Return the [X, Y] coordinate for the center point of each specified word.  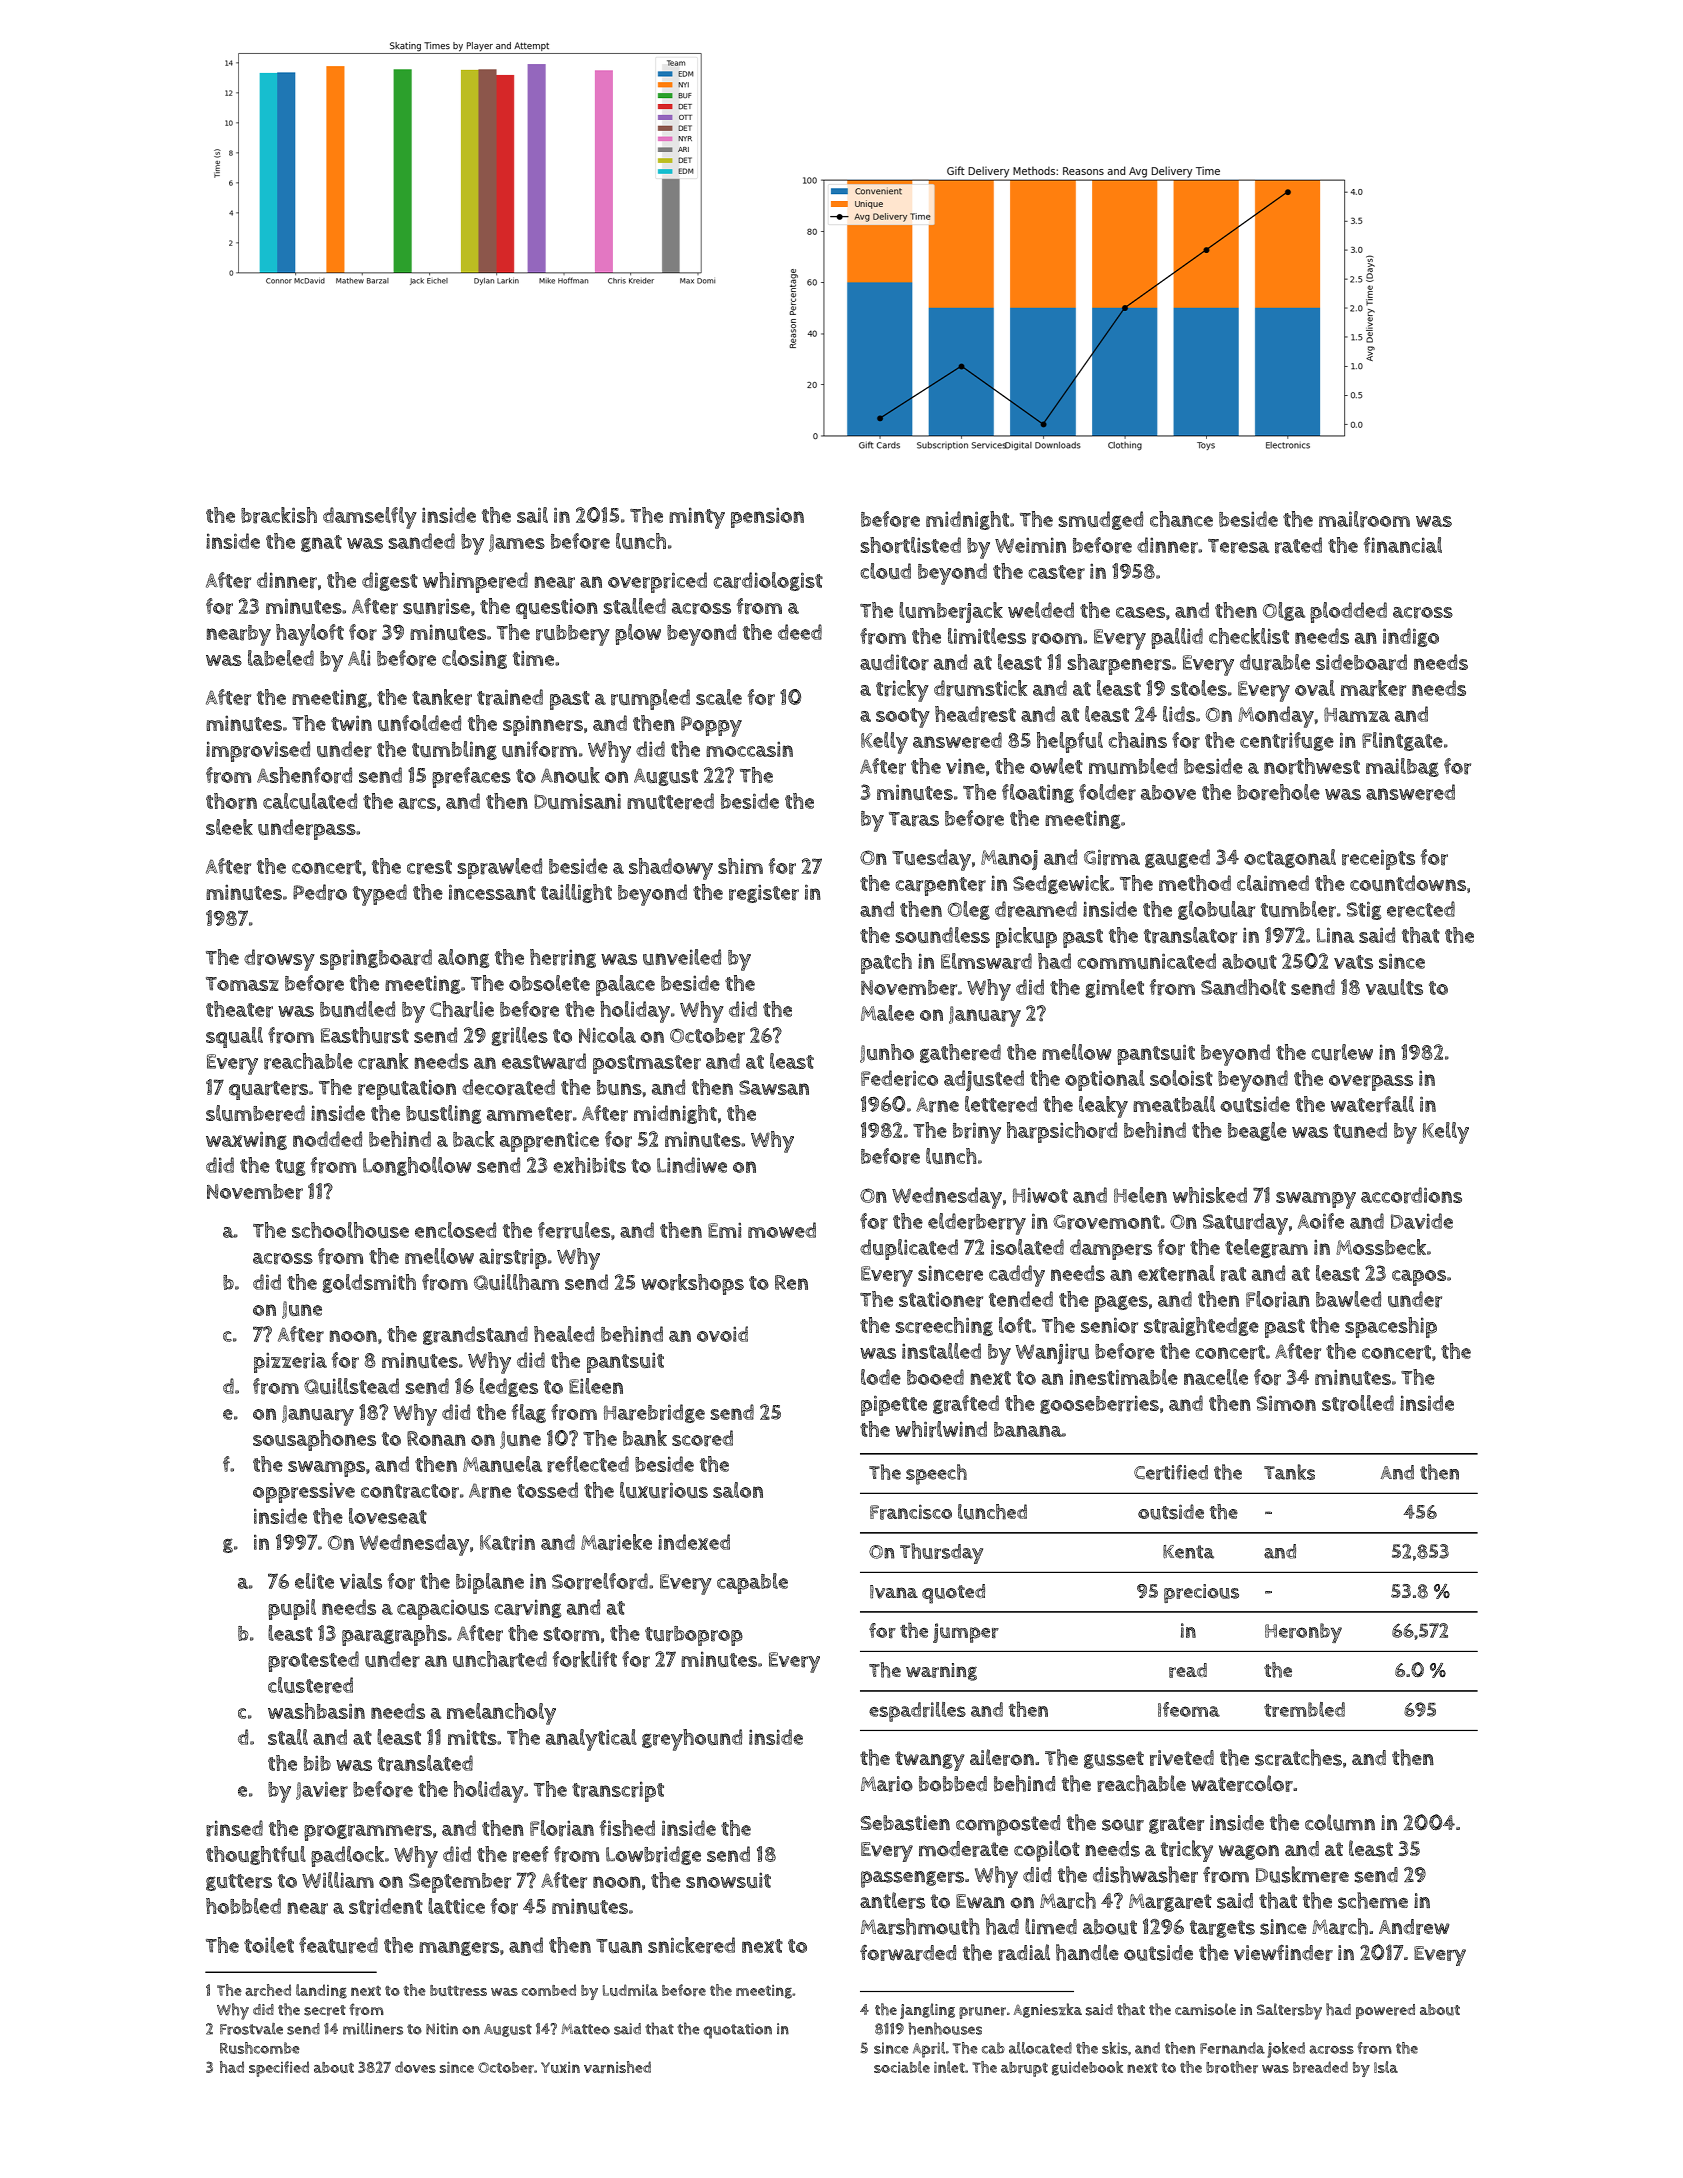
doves [415, 2067]
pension [767, 517]
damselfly [370, 518]
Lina [1335, 935]
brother [1232, 2067]
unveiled [682, 957]
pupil [292, 1609]
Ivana [894, 1592]
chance [1181, 519]
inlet [949, 2067]
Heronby [1303, 1633]
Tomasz [242, 984]
